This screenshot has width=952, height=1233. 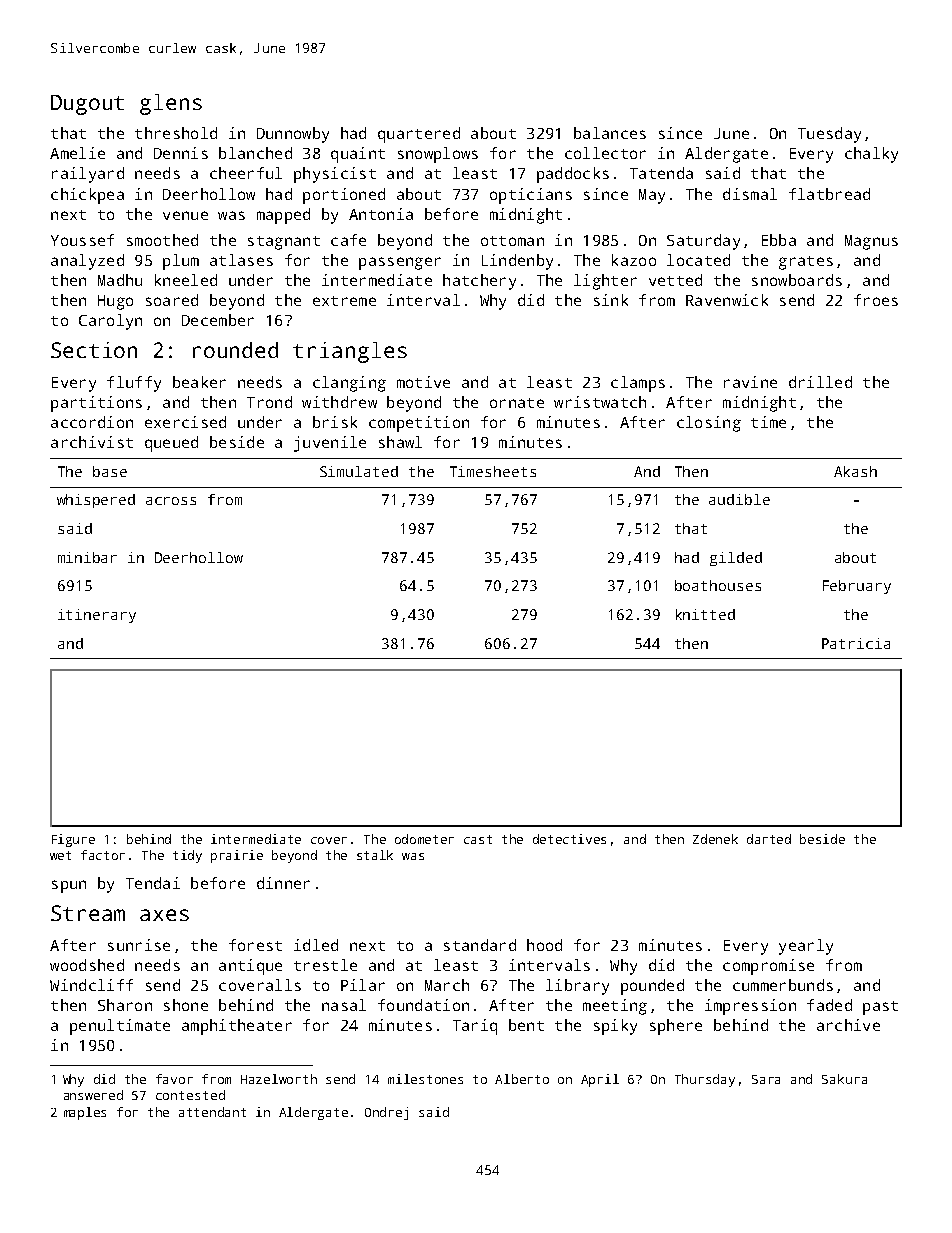 I want to click on audible, so click(x=739, y=499).
